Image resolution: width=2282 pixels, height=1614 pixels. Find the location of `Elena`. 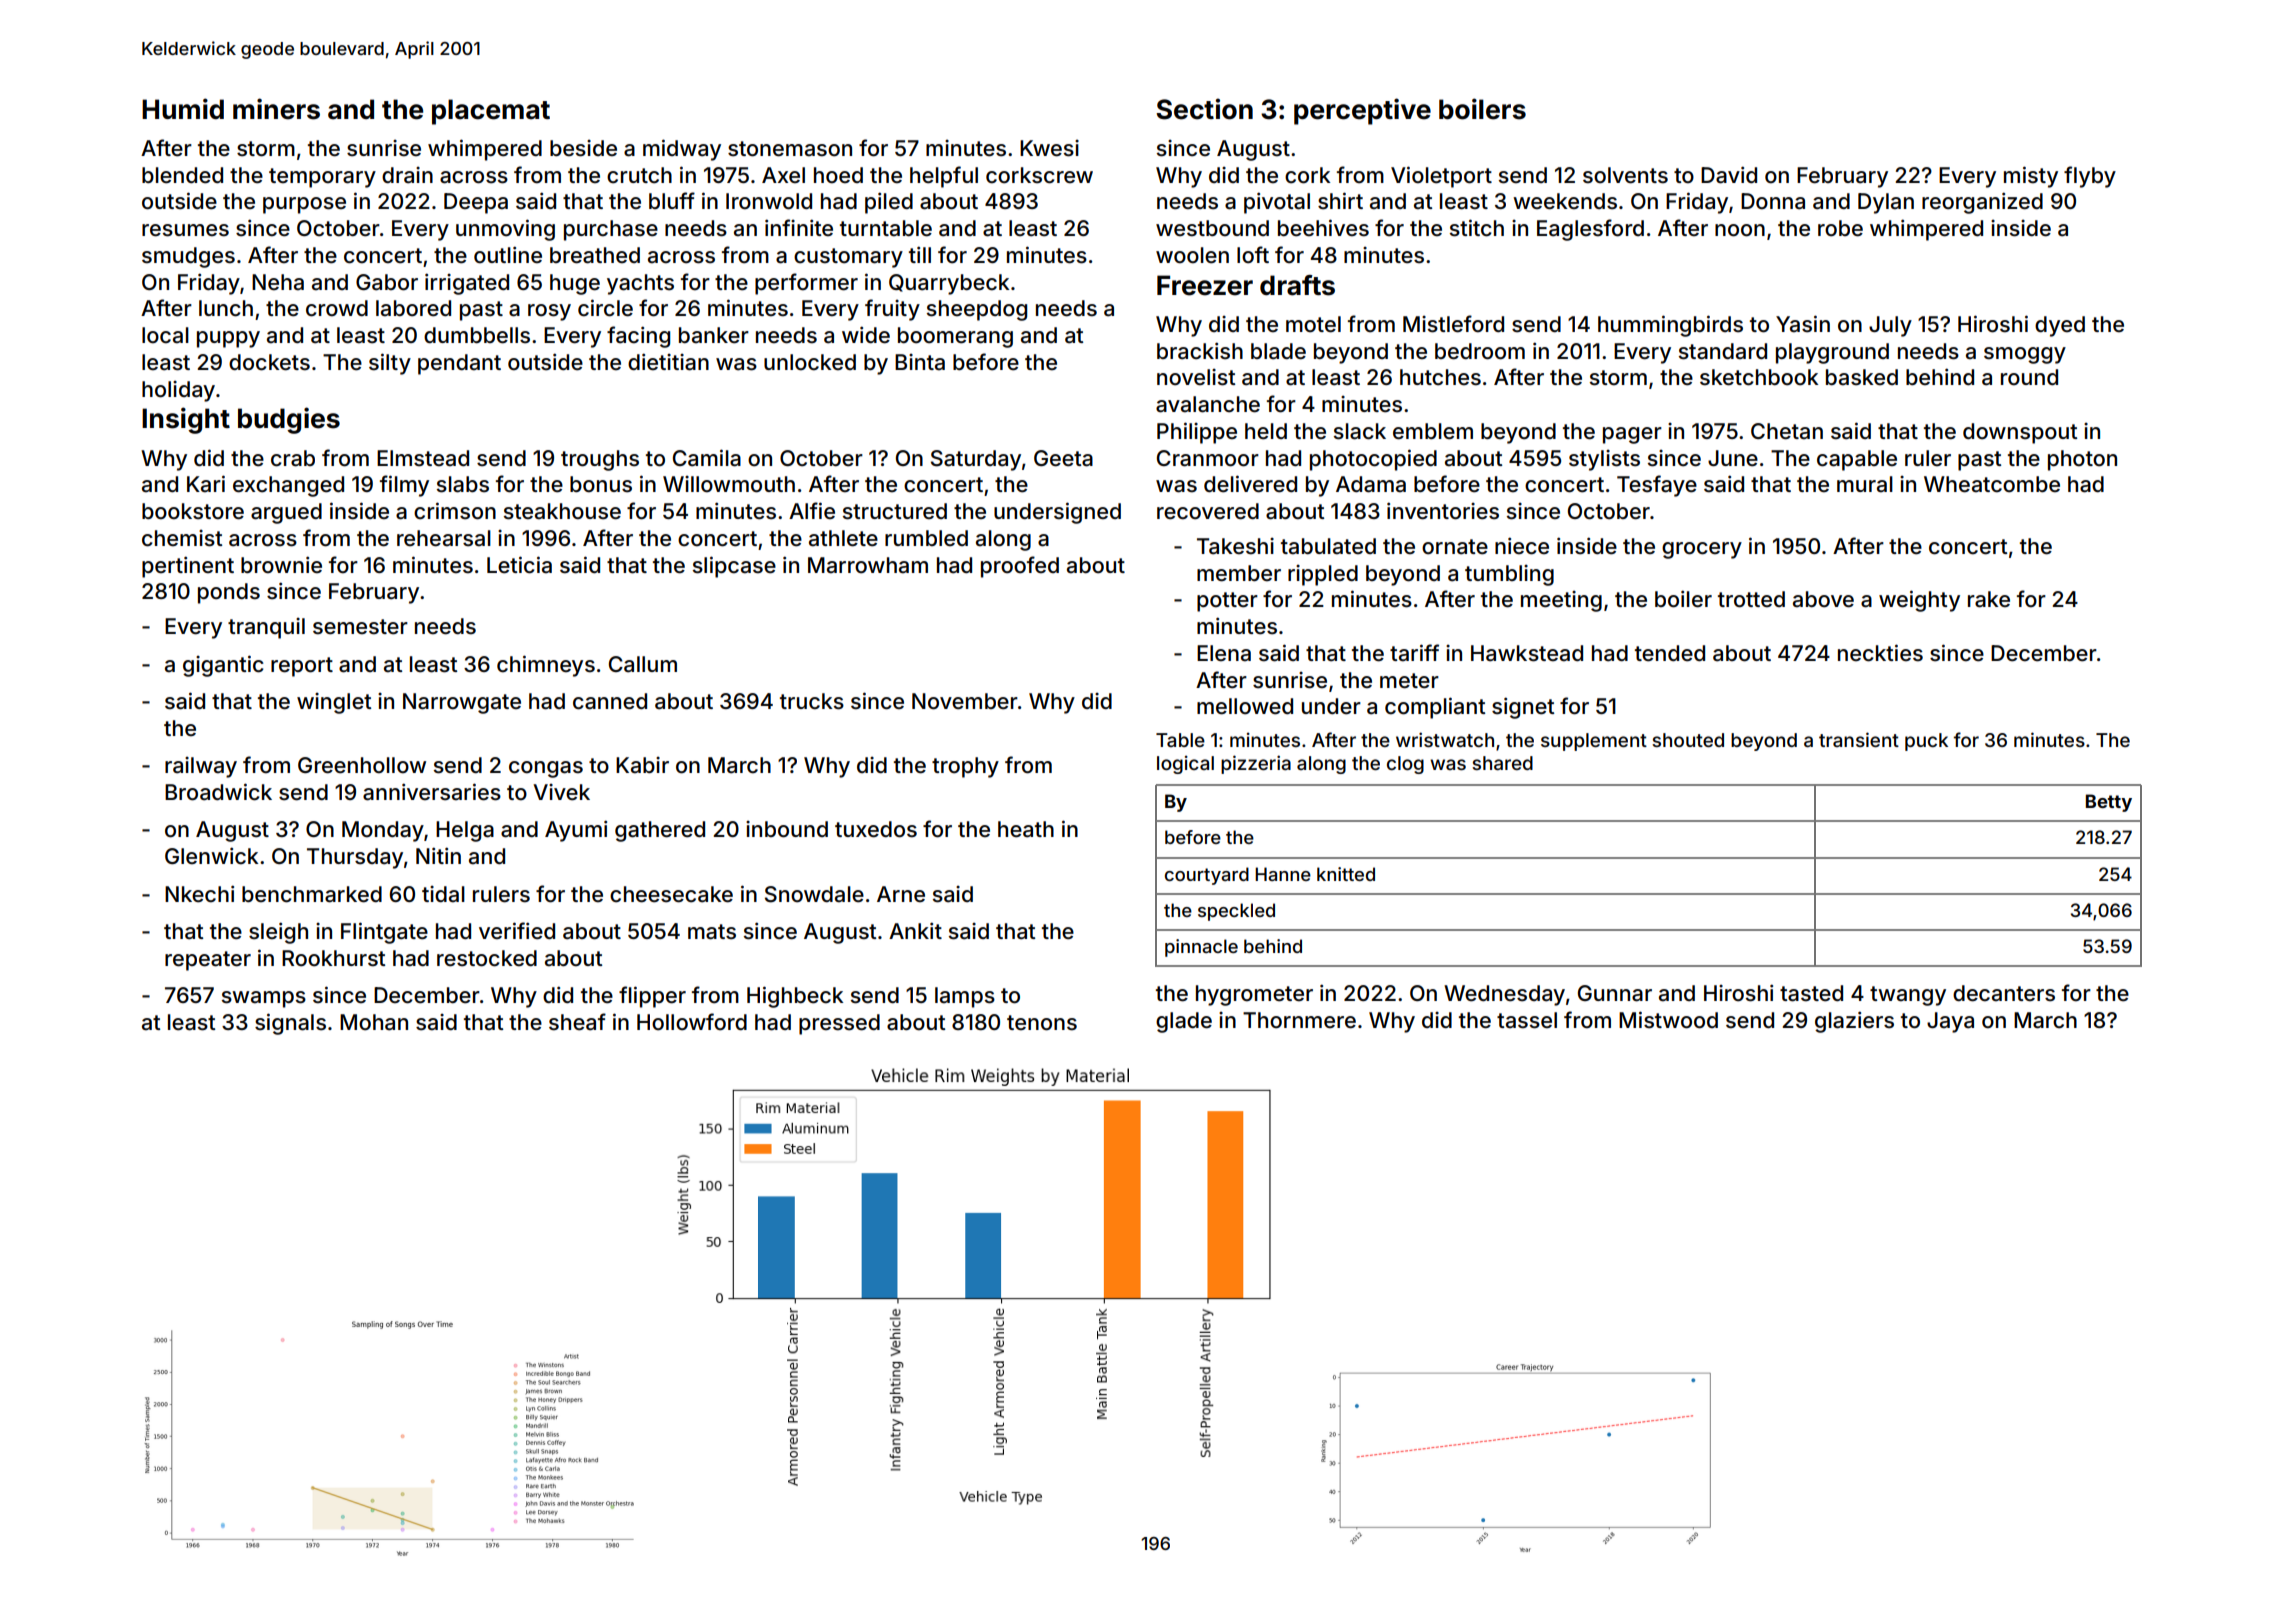

Elena is located at coordinates (1224, 653).
